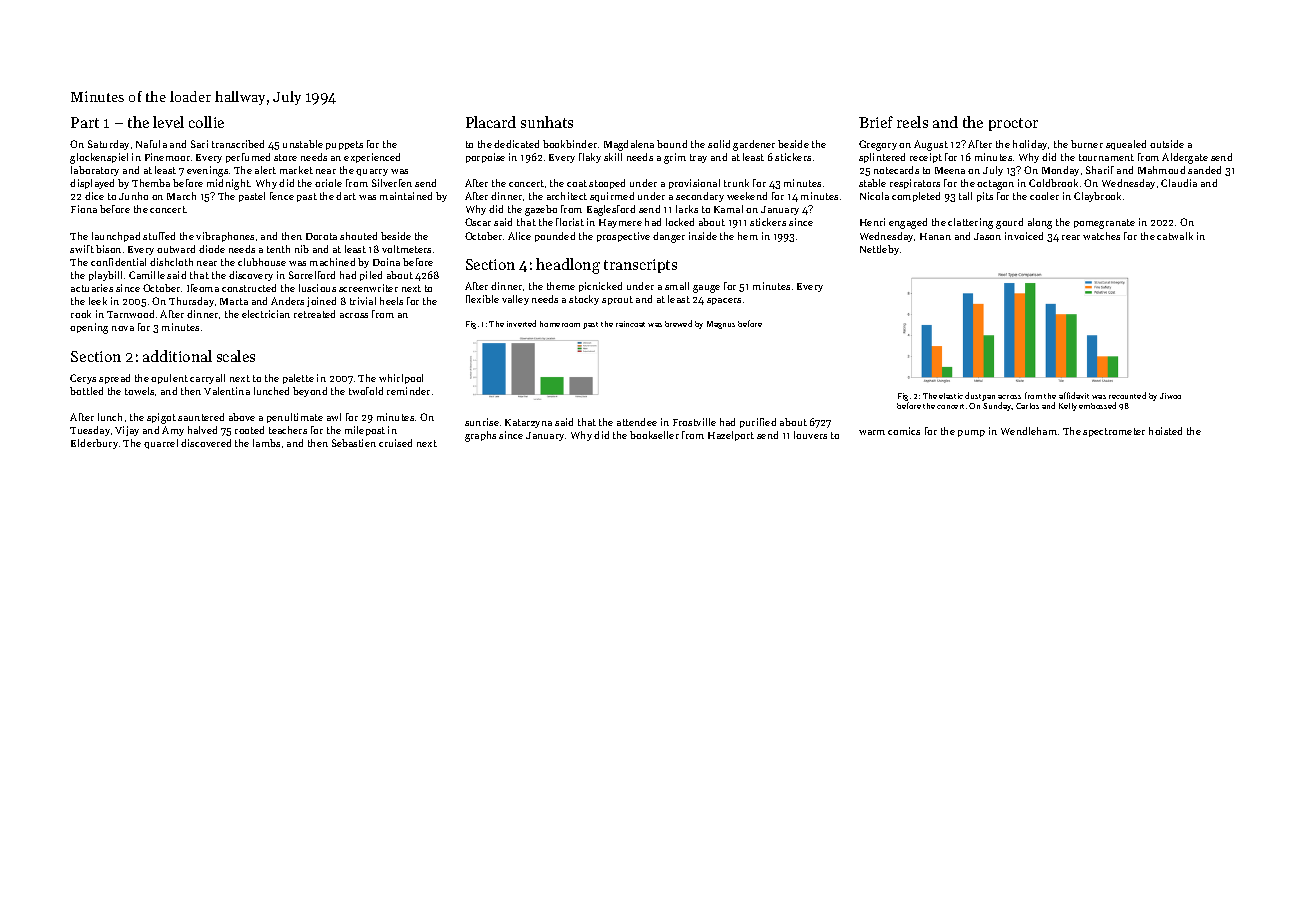 This screenshot has width=1308, height=924. I want to click on Henri, so click(872, 222).
